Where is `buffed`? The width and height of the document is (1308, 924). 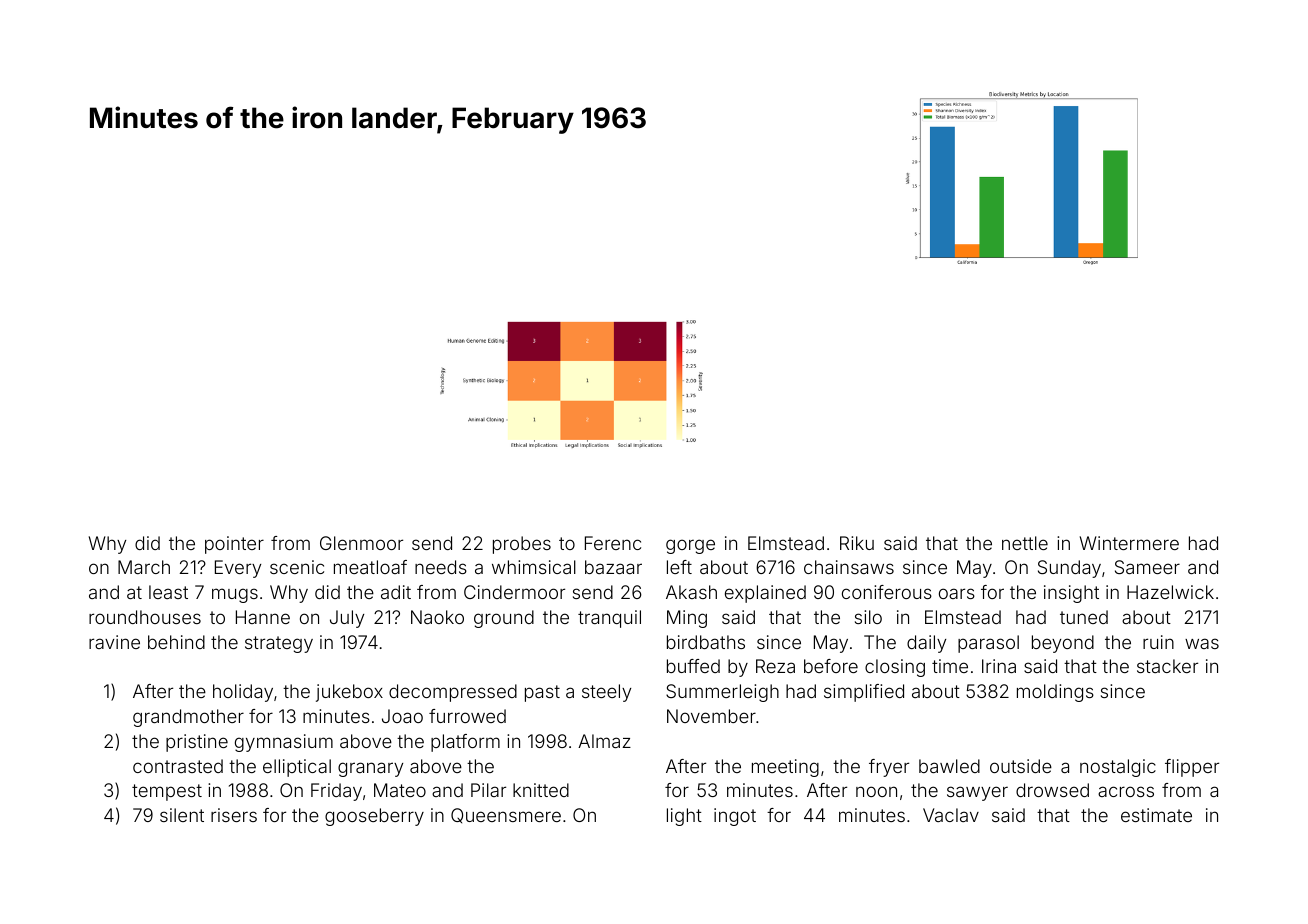 buffed is located at coordinates (693, 666).
